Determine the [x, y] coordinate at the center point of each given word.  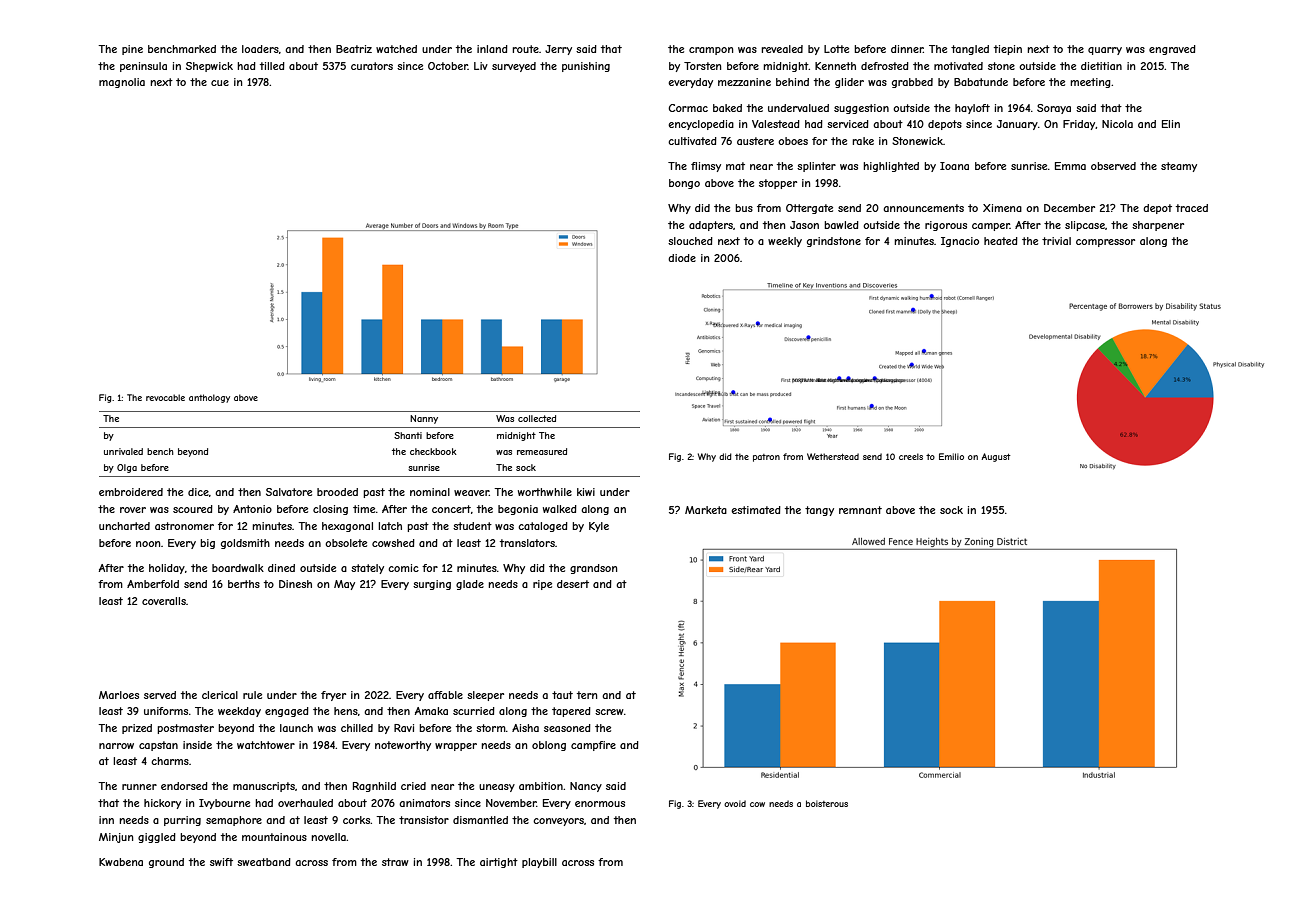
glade [470, 585]
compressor [1105, 243]
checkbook [433, 451]
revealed [782, 49]
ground [166, 863]
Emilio [951, 456]
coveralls [164, 601]
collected [537, 418]
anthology [209, 398]
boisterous [827, 803]
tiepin [1008, 50]
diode [682, 258]
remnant [860, 510]
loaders [260, 49]
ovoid [735, 803]
